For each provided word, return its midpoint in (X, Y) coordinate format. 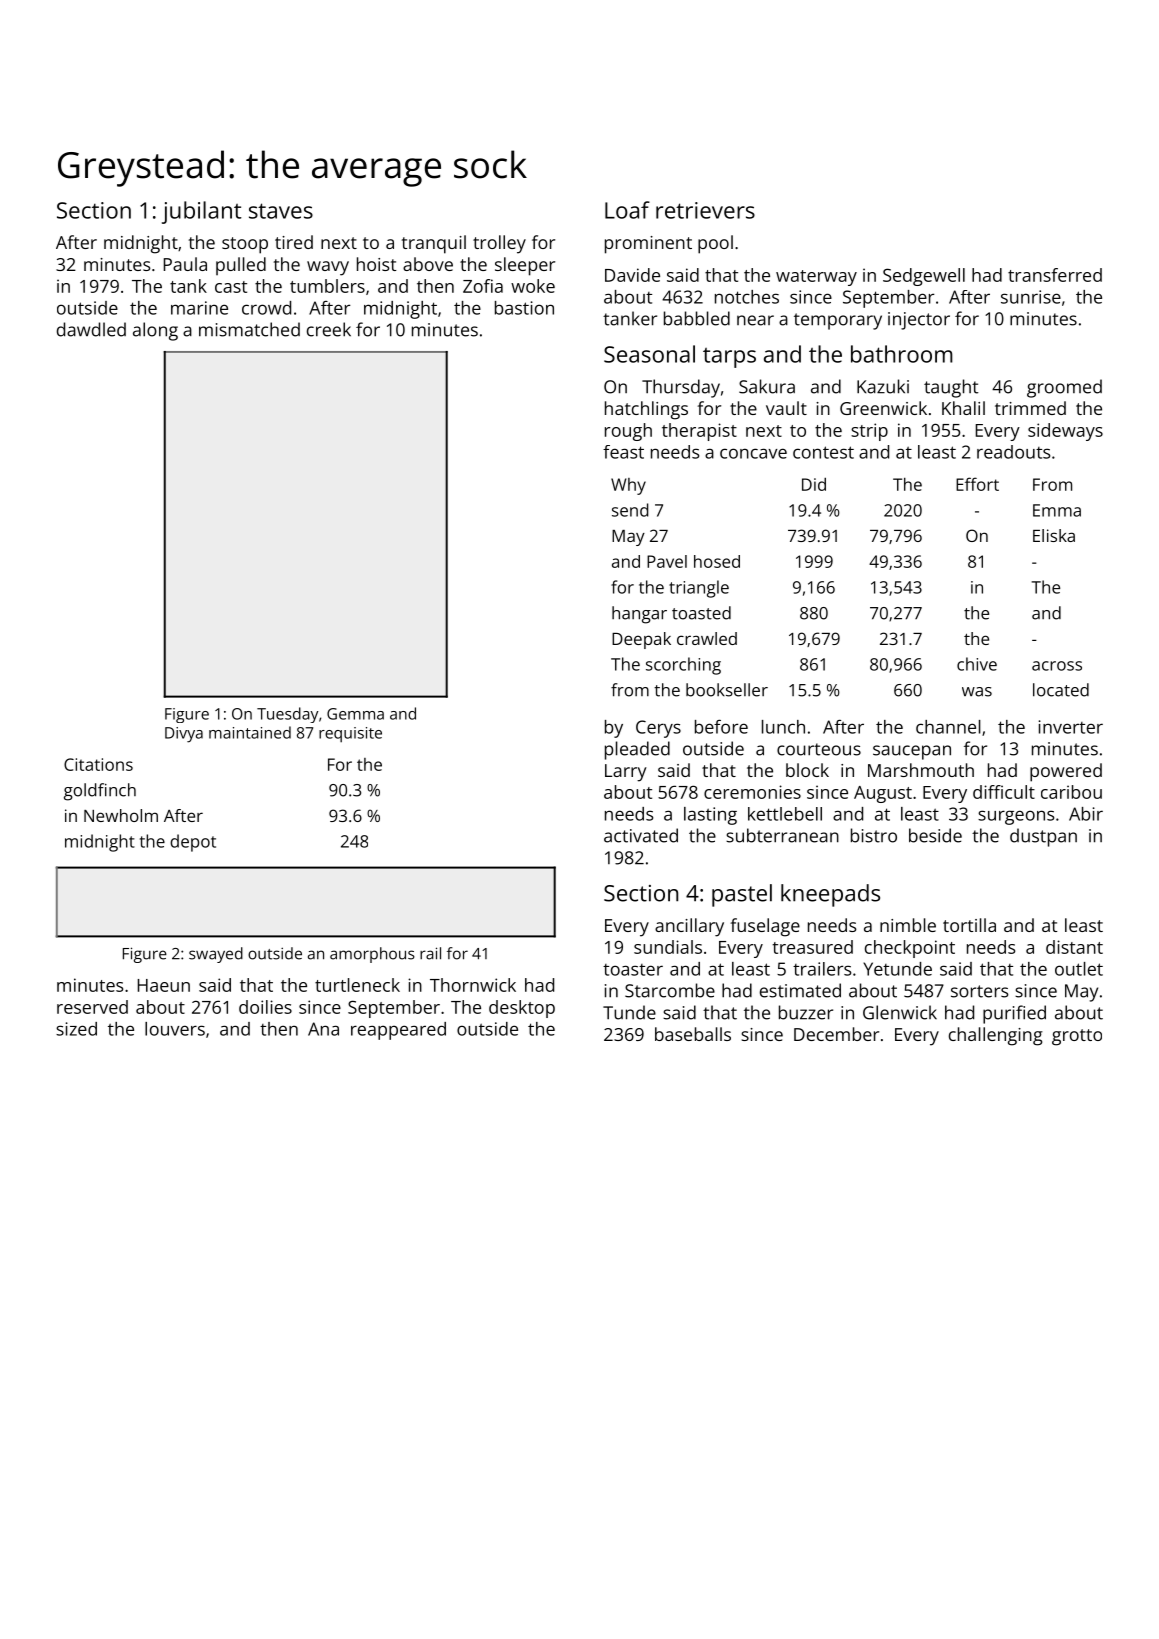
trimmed (1030, 408)
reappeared (398, 1031)
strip (869, 432)
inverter (1071, 727)
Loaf (627, 210)
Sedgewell (924, 277)
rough (628, 432)
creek (329, 329)
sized (76, 1029)
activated (641, 835)
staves (281, 211)
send (630, 510)
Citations (98, 764)
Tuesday (287, 715)
